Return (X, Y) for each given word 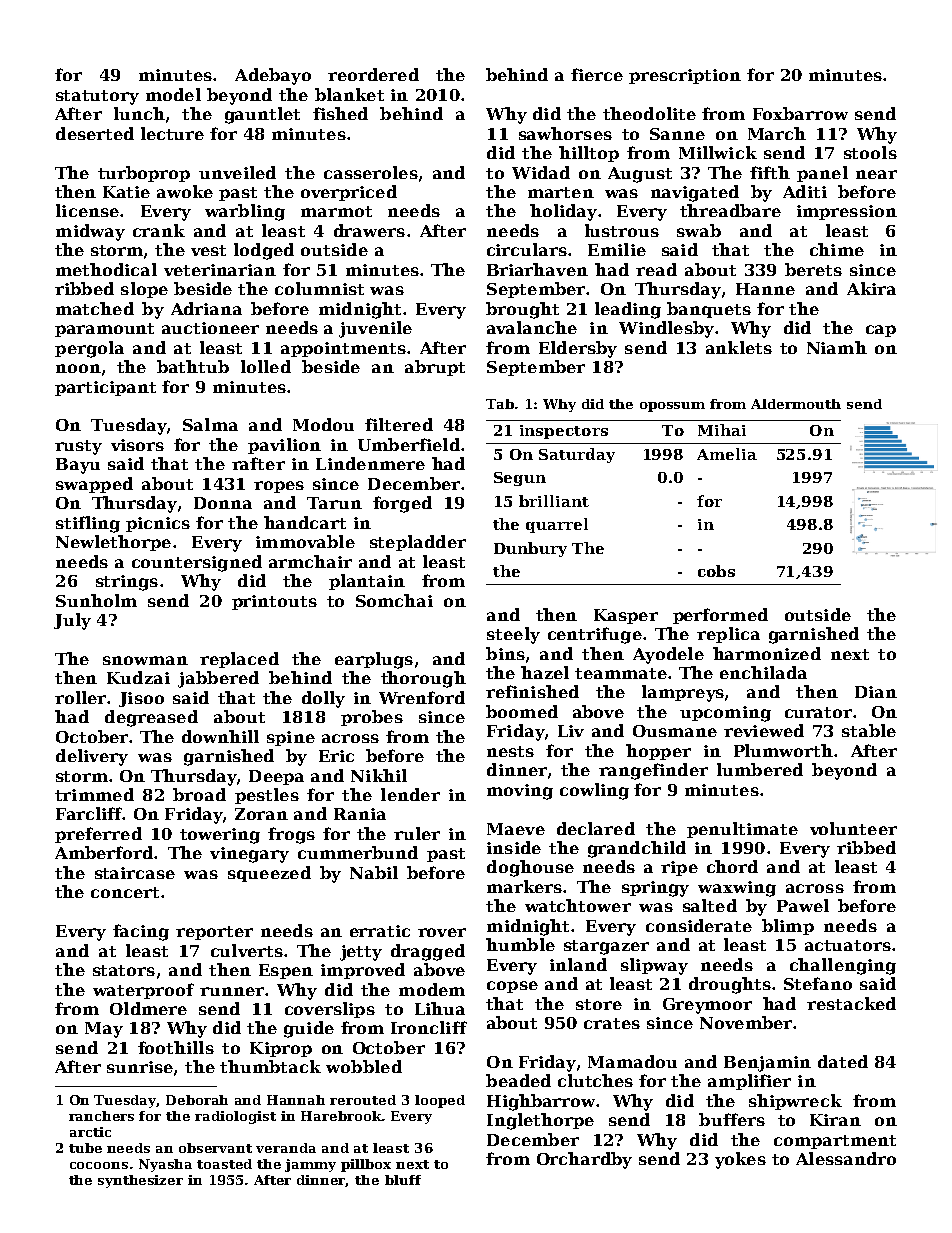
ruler (417, 833)
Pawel (803, 905)
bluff (403, 1180)
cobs (716, 571)
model (173, 94)
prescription (685, 76)
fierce (597, 74)
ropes (279, 487)
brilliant (554, 501)
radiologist (235, 1117)
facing (141, 932)
